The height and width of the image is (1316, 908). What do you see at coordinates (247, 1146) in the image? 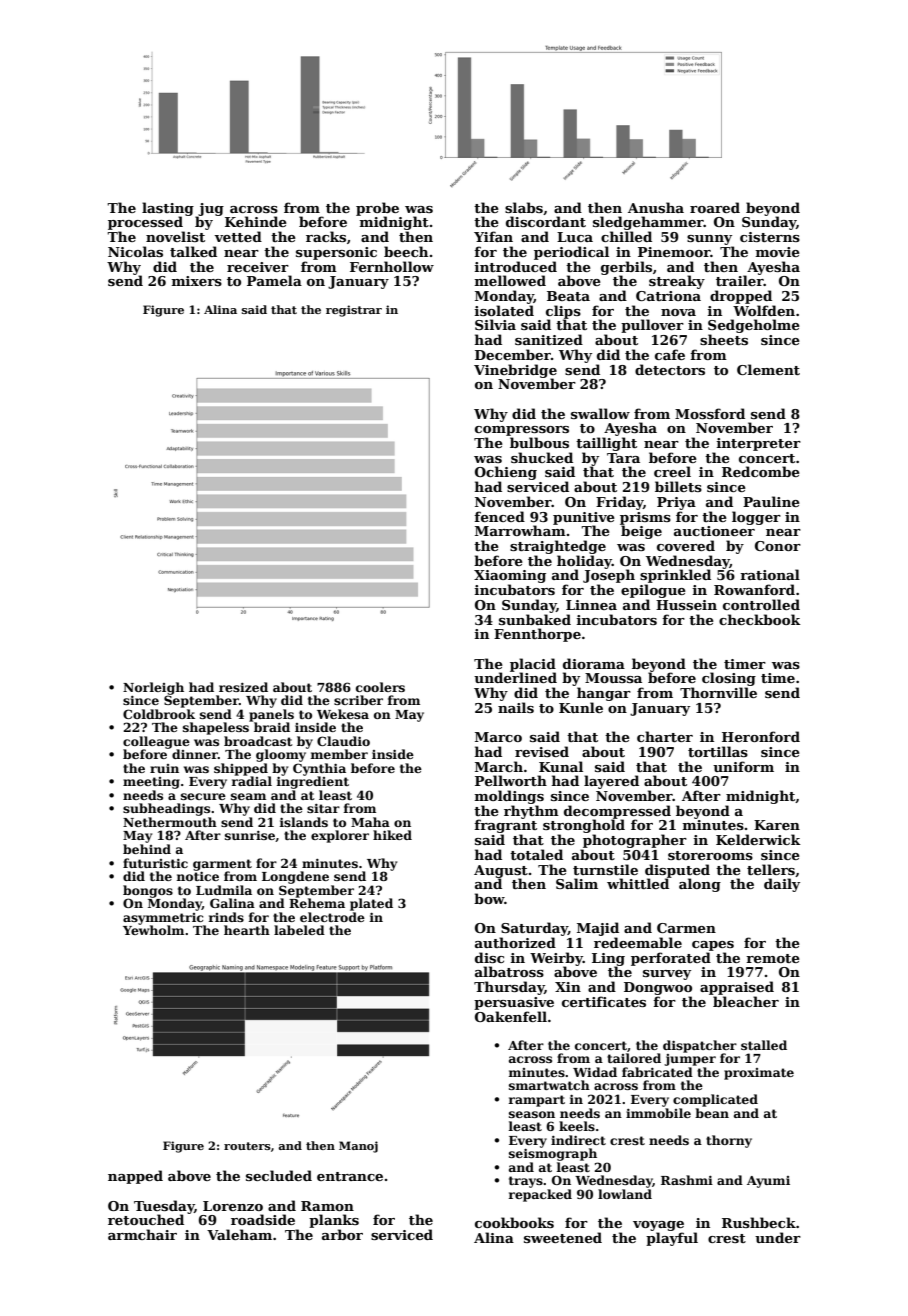
I see `routers` at bounding box center [247, 1146].
